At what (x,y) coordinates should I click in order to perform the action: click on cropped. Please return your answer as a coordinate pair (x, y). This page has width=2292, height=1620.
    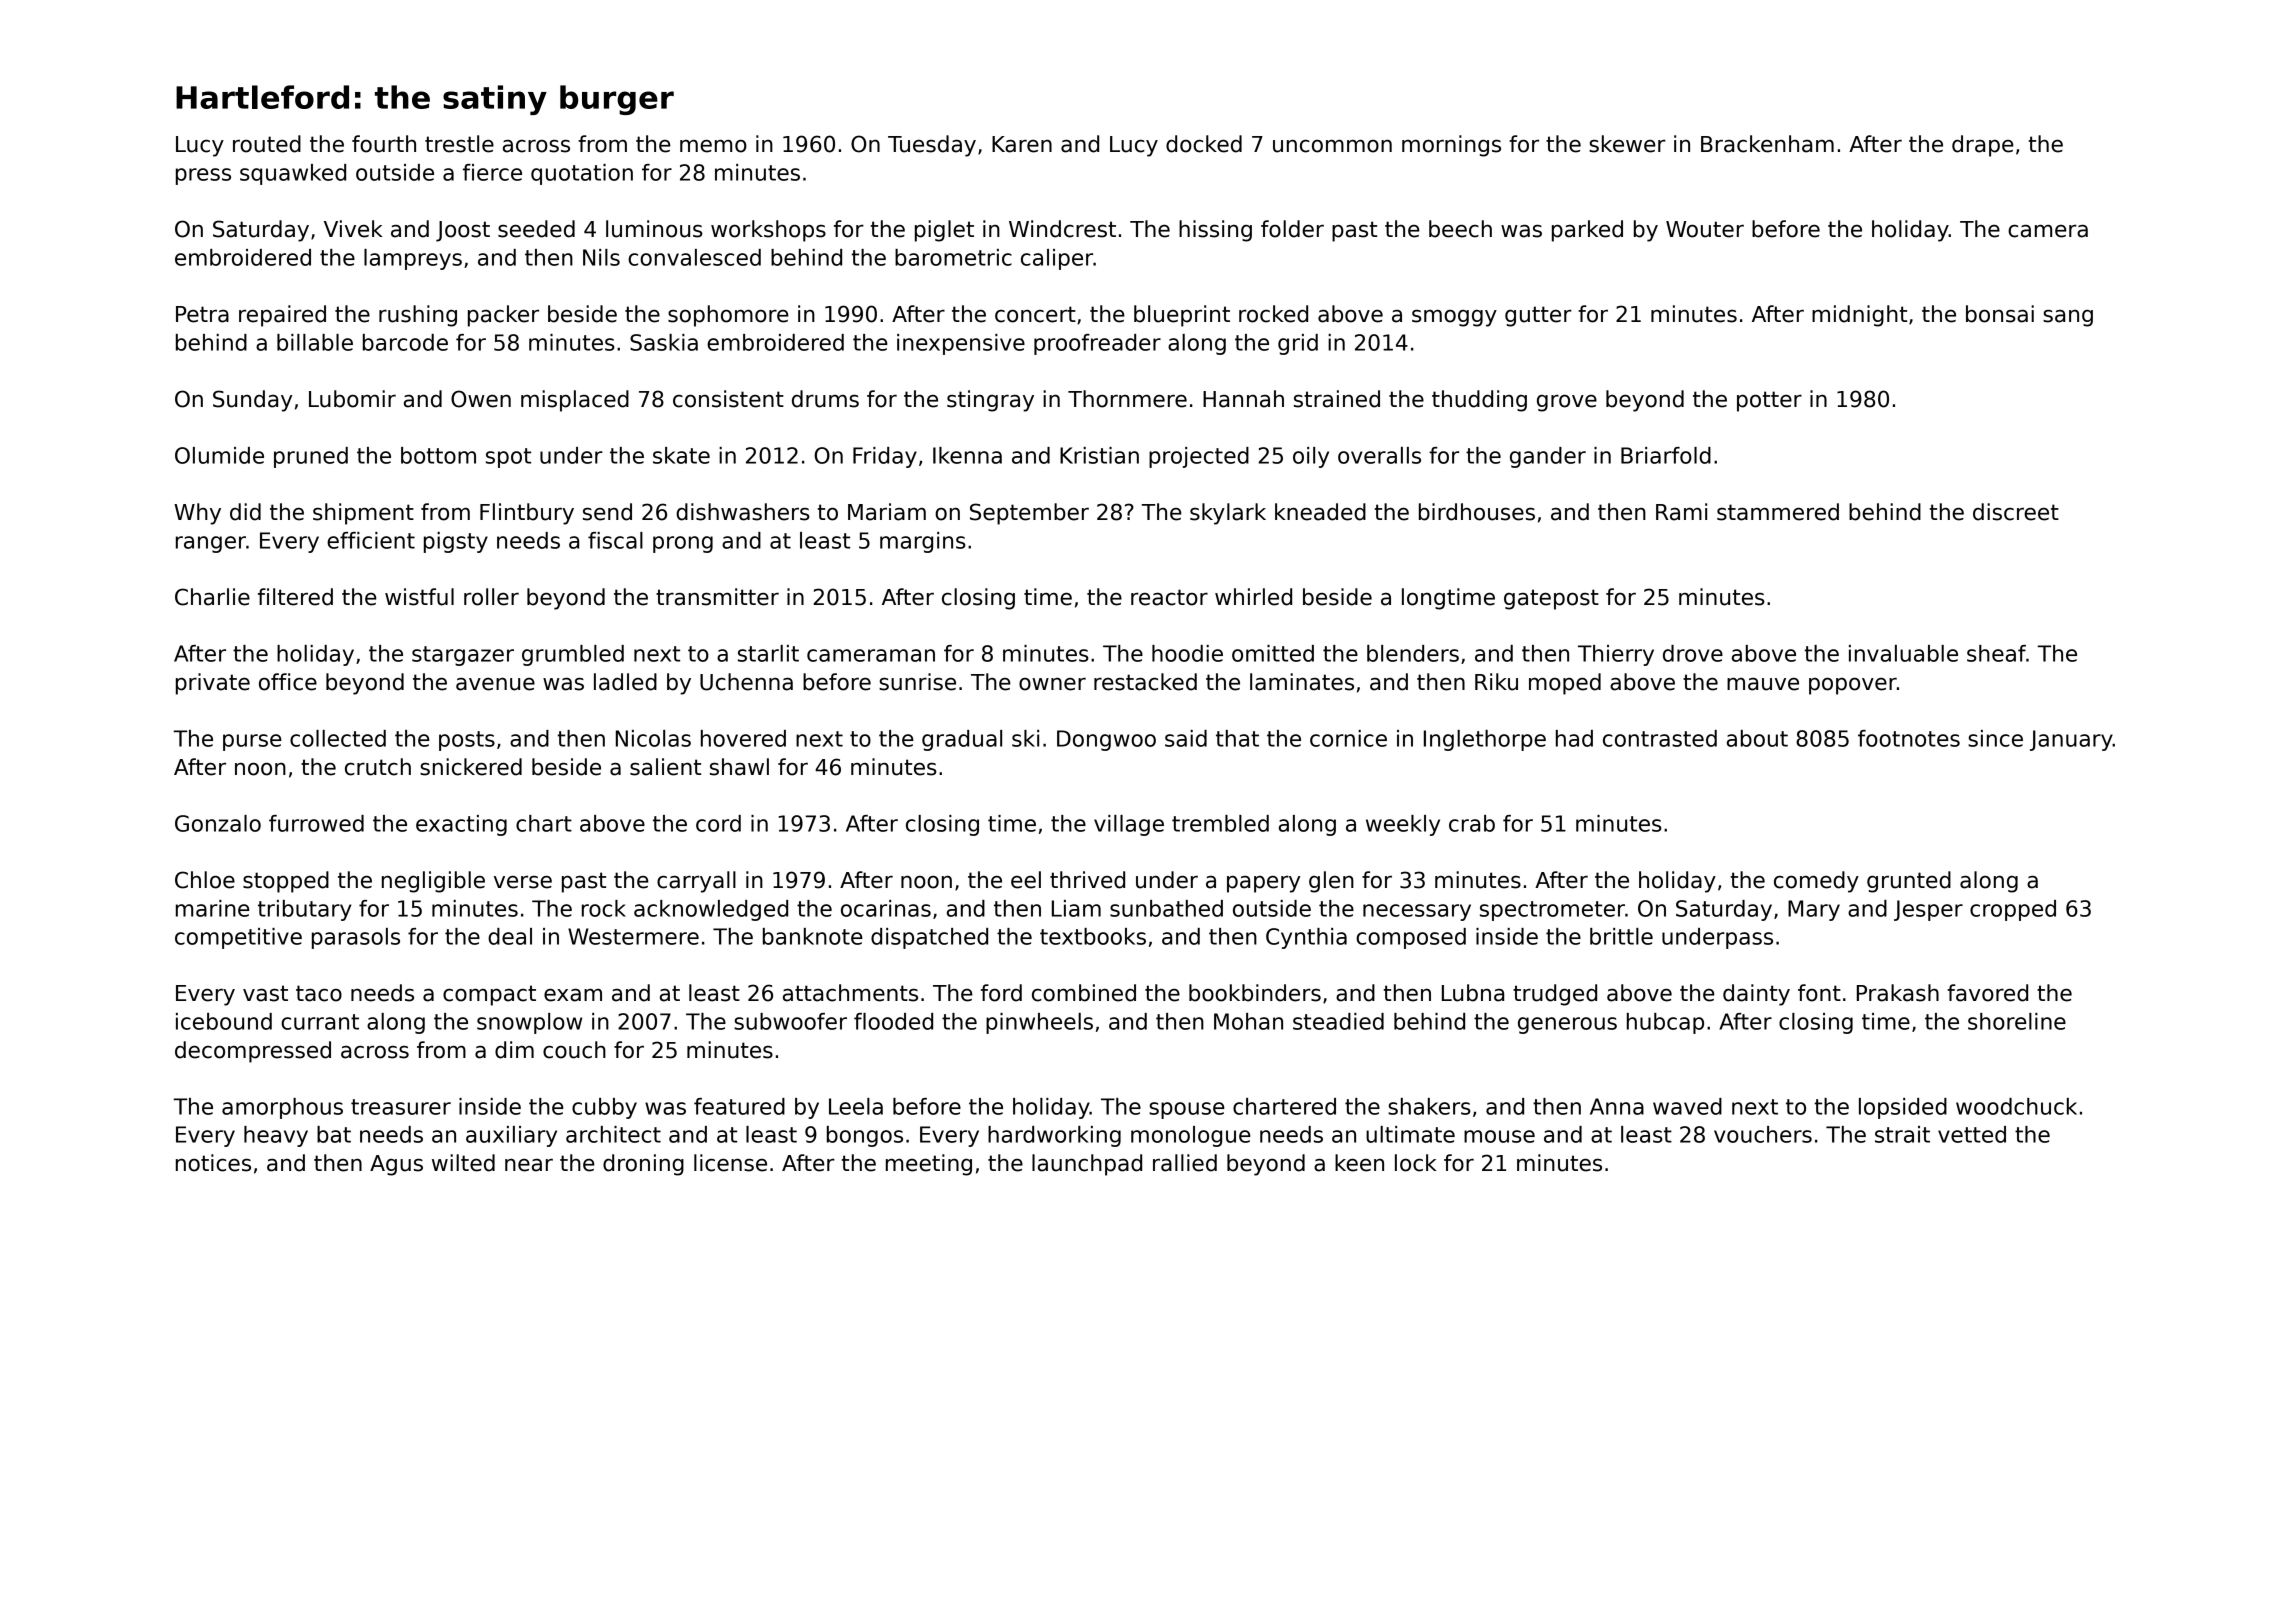
    Looking at the image, I should click on (2013, 910).
